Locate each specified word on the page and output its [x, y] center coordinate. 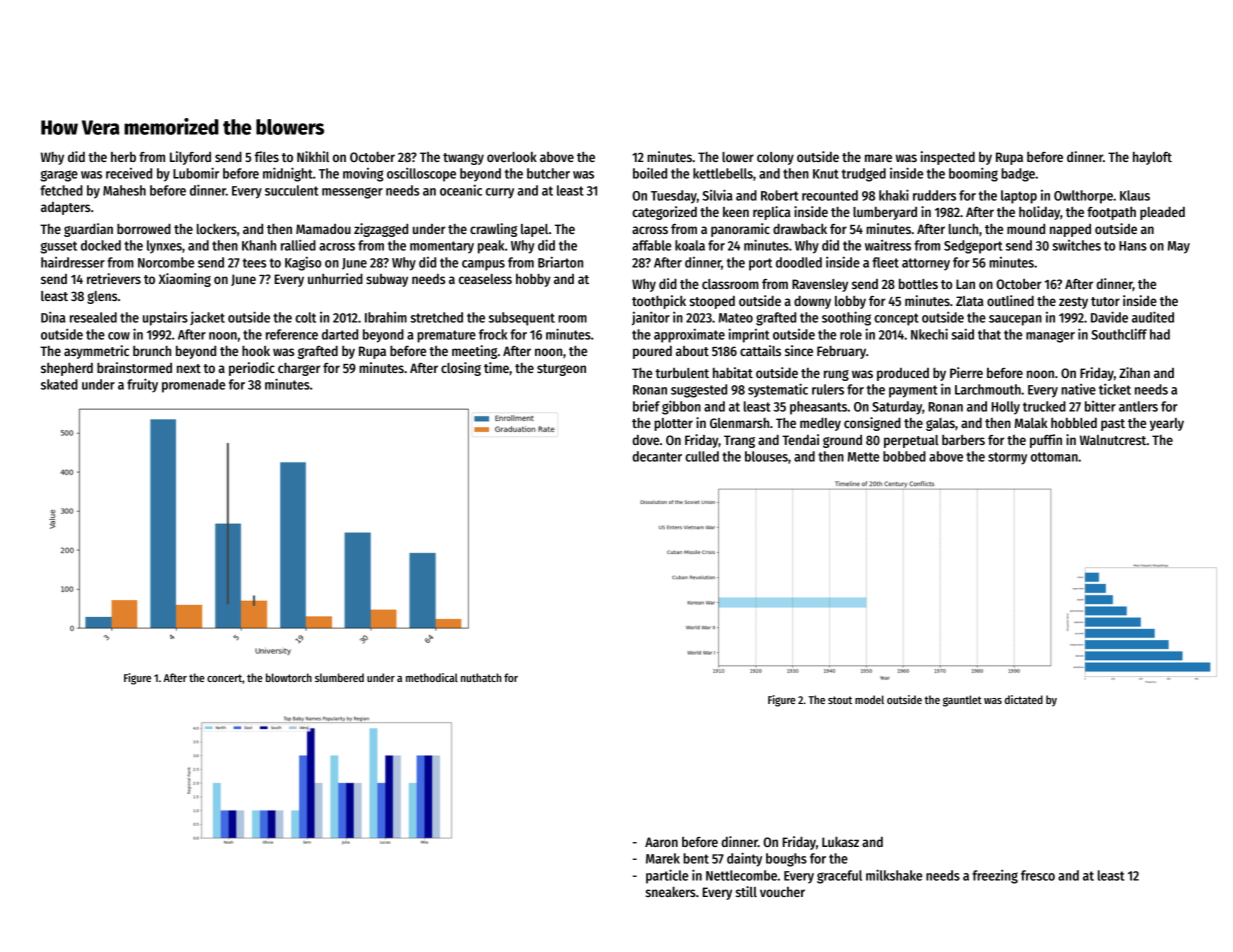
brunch [152, 350]
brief [646, 406]
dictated [1024, 699]
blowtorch [289, 677]
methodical [432, 677]
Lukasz [840, 842]
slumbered [339, 677]
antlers [1138, 406]
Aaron [661, 842]
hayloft [1152, 158]
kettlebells [723, 173]
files [266, 156]
